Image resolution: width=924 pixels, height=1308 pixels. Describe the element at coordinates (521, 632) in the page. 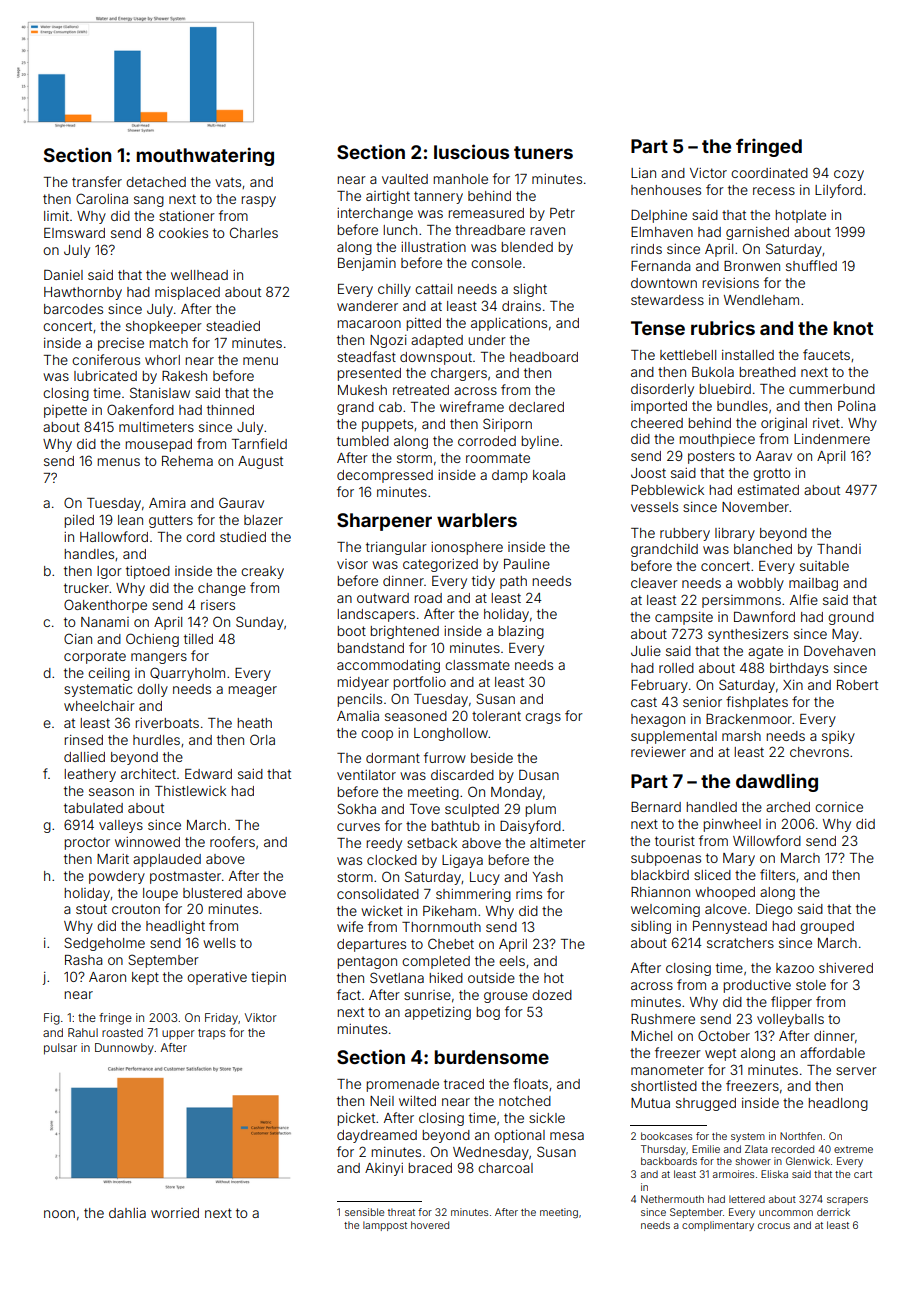

I see `blazing` at that location.
